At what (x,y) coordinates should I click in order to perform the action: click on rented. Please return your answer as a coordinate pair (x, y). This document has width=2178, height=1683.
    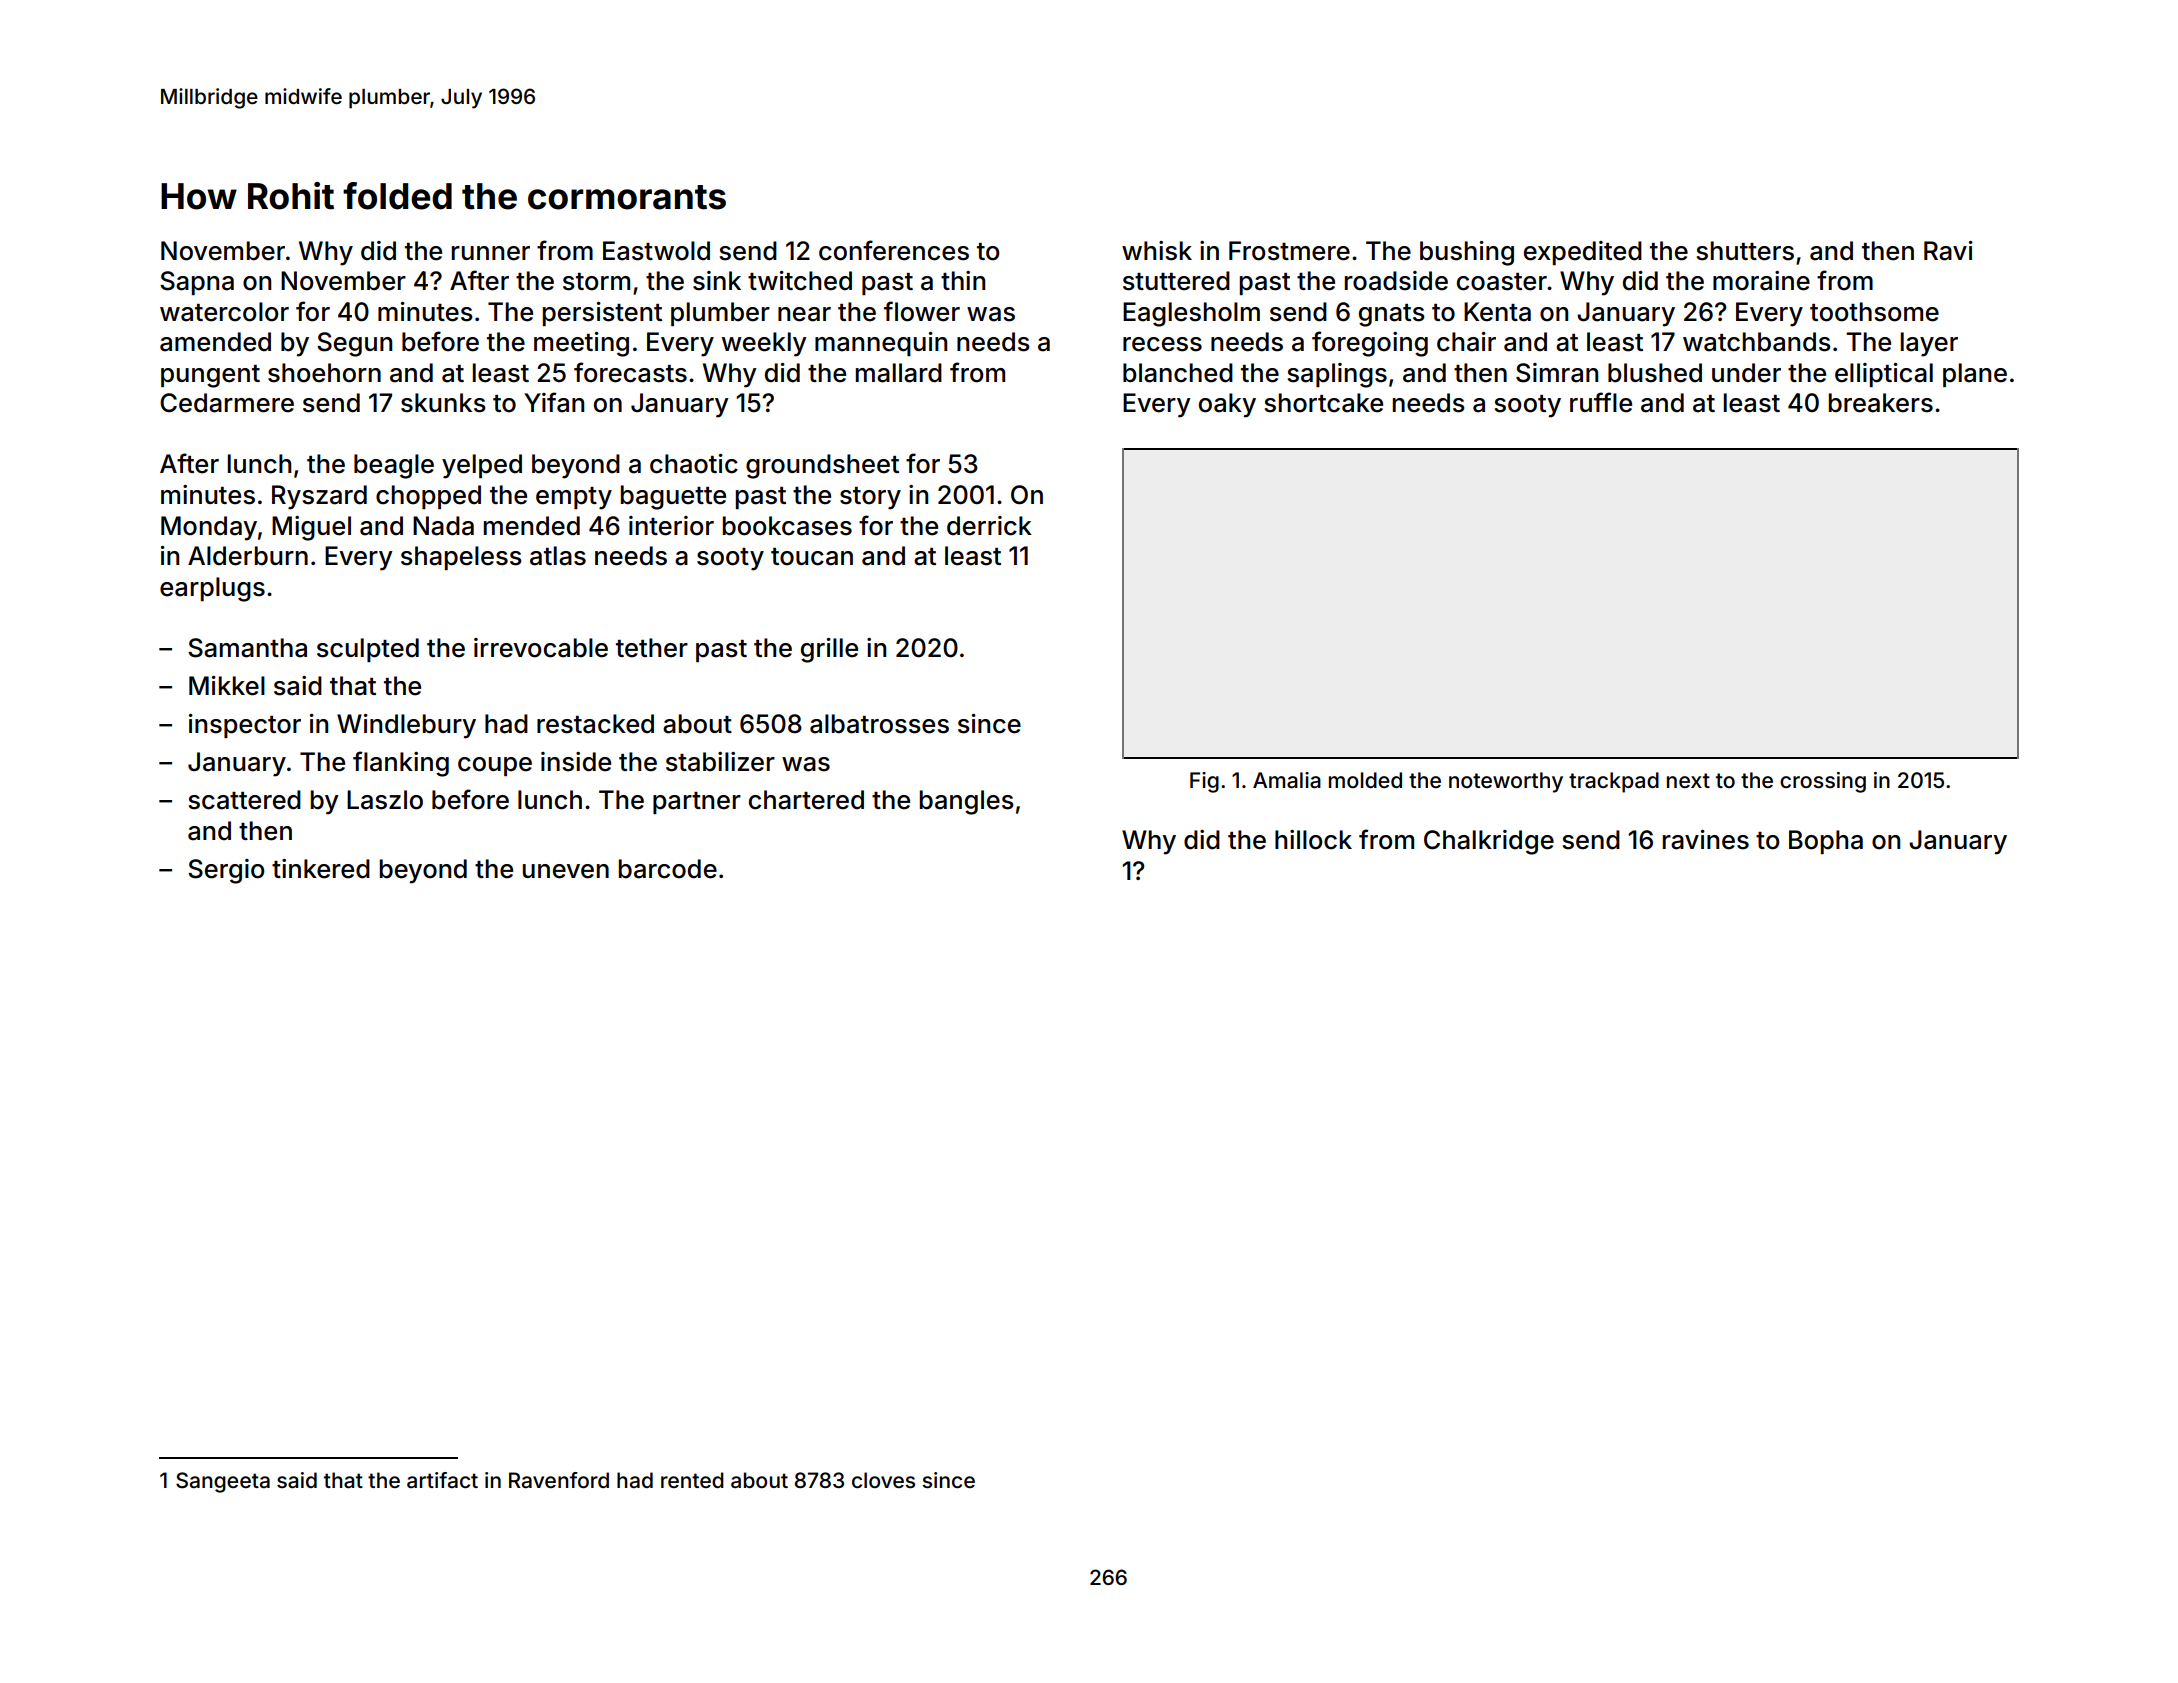
    Looking at the image, I should click on (692, 1480).
